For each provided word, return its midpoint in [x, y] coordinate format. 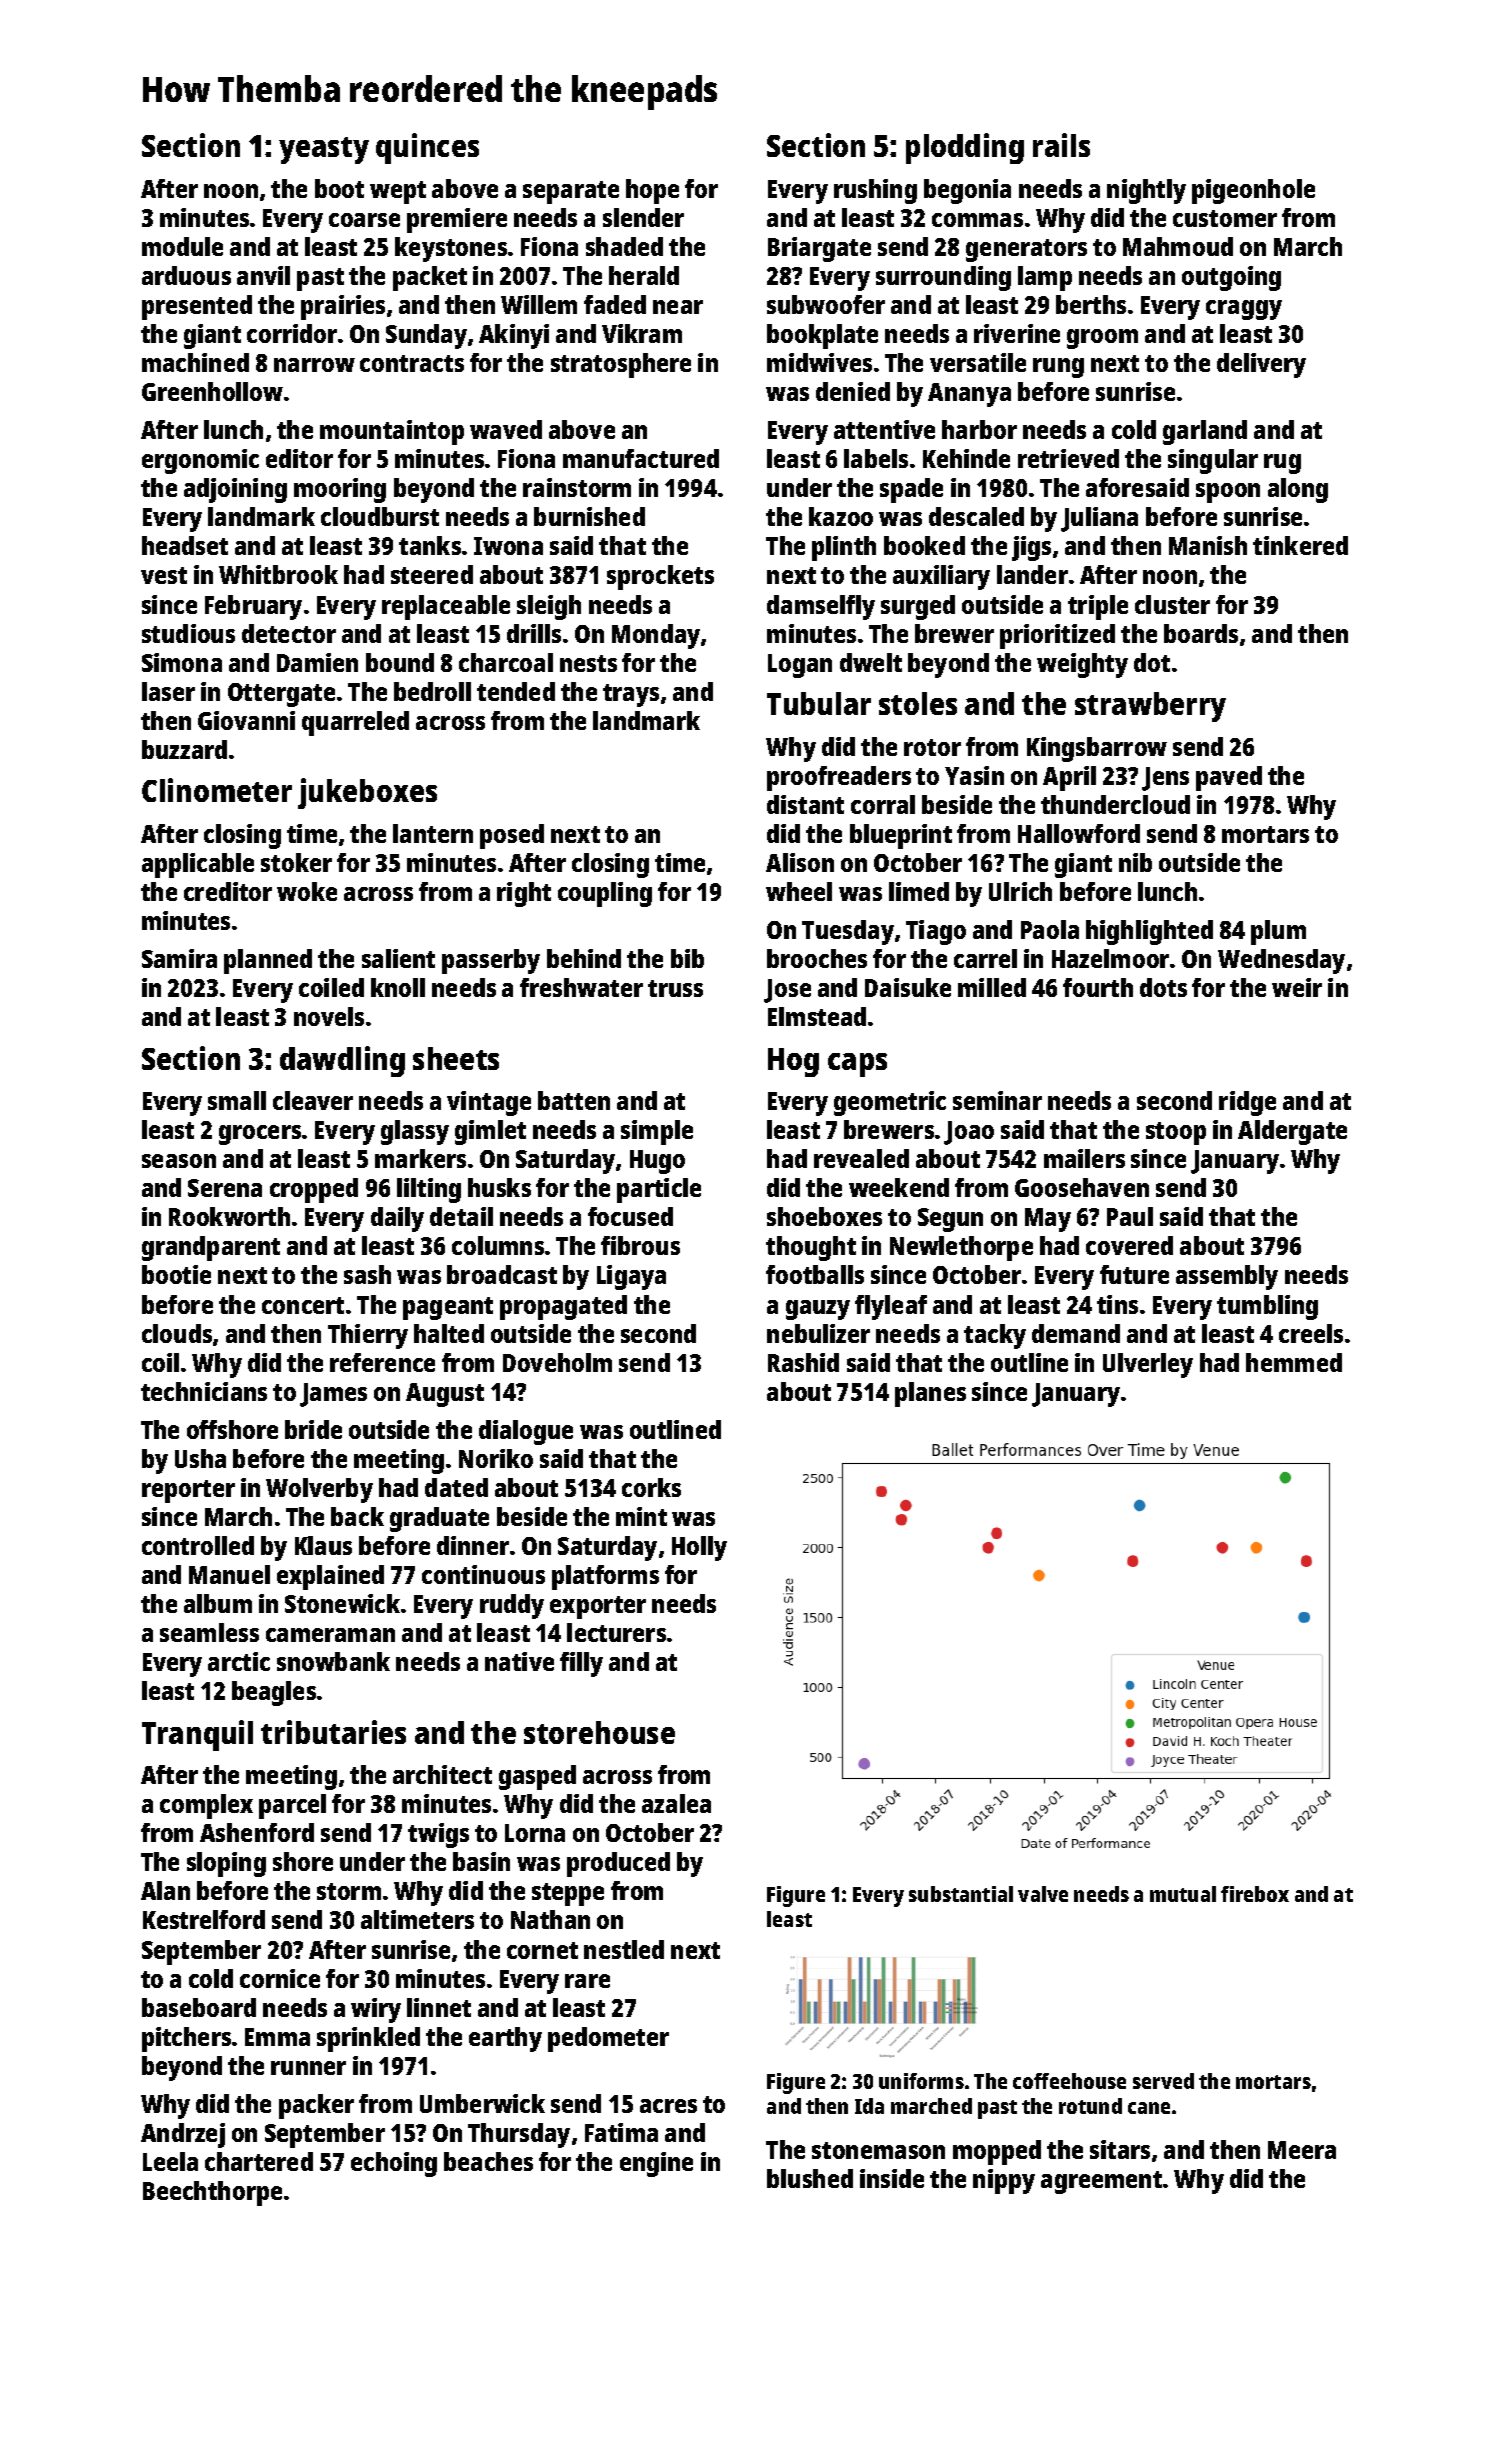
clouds [177, 1333]
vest [164, 575]
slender [643, 217]
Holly [699, 1548]
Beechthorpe [212, 2193]
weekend [899, 1187]
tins [1117, 1304]
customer [1225, 218]
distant [805, 804]
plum [1278, 932]
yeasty [324, 150]
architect [442, 1774]
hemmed [1294, 1362]
